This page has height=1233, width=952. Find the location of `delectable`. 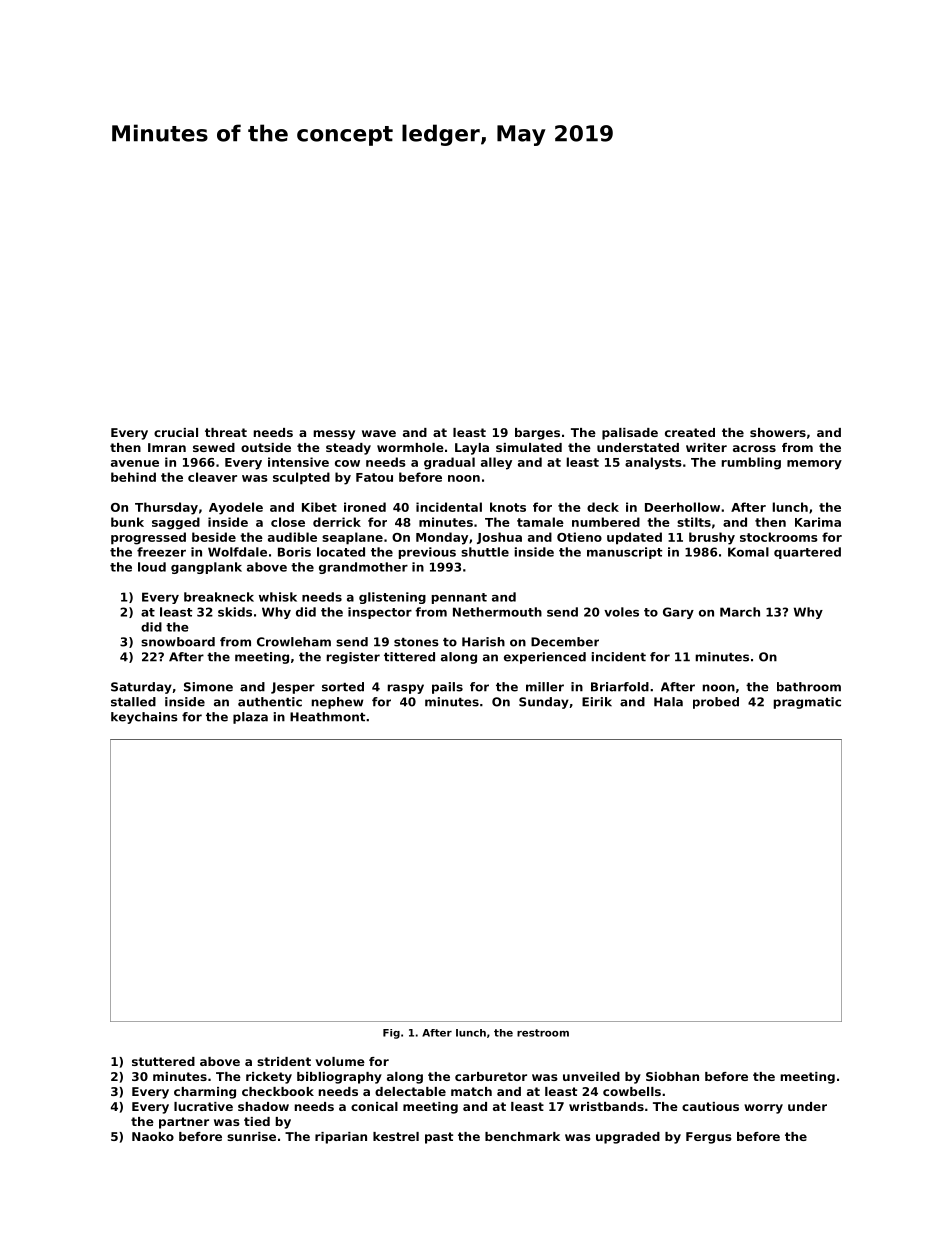

delectable is located at coordinates (410, 1091).
